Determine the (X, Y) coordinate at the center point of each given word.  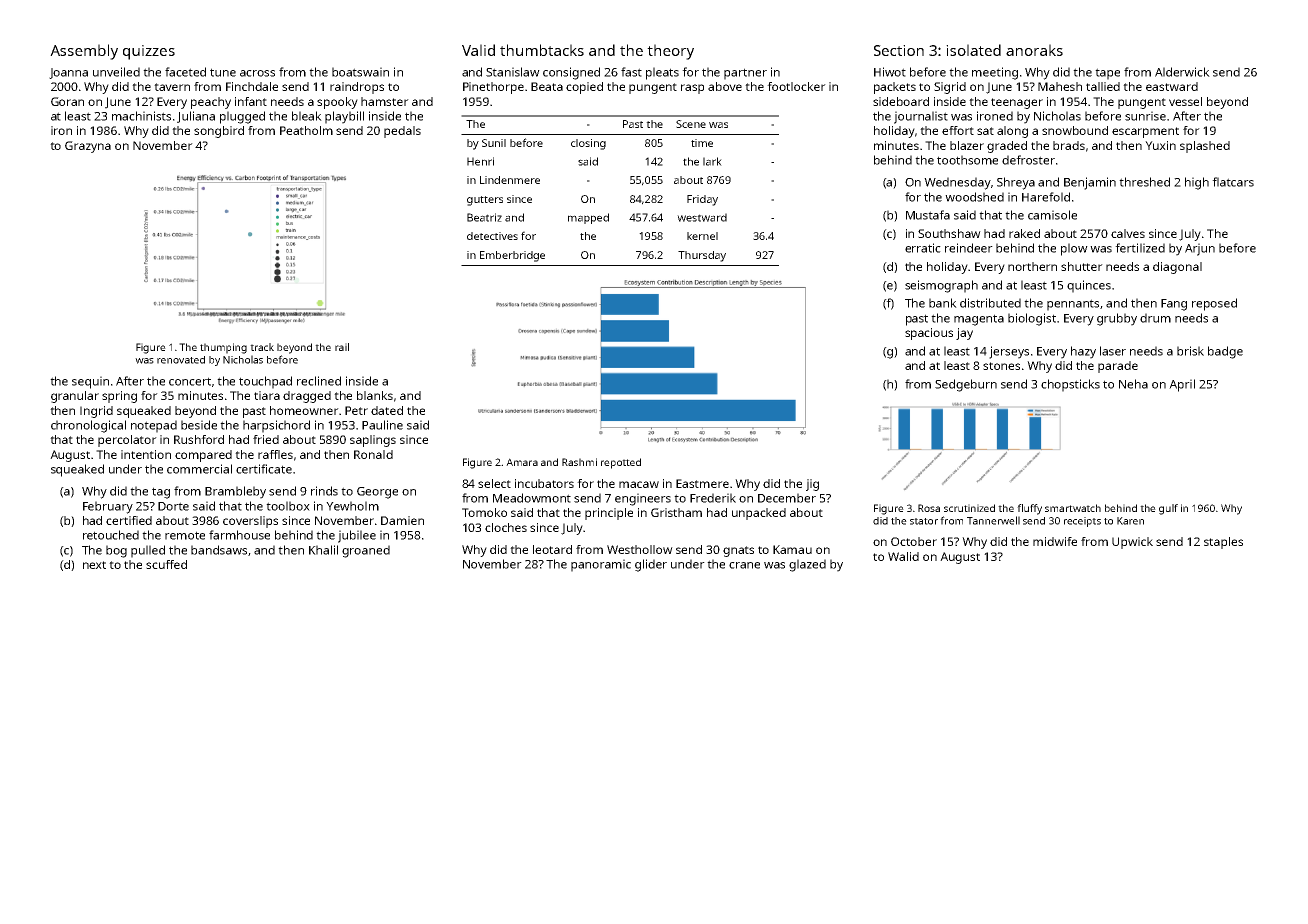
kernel (702, 236)
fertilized (1140, 248)
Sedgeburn (966, 385)
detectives (492, 236)
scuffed (166, 564)
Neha (1133, 384)
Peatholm (306, 130)
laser (1113, 351)
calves (1128, 233)
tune (223, 72)
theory (670, 52)
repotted (621, 463)
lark (712, 161)
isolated (973, 50)
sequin (90, 382)
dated (387, 410)
